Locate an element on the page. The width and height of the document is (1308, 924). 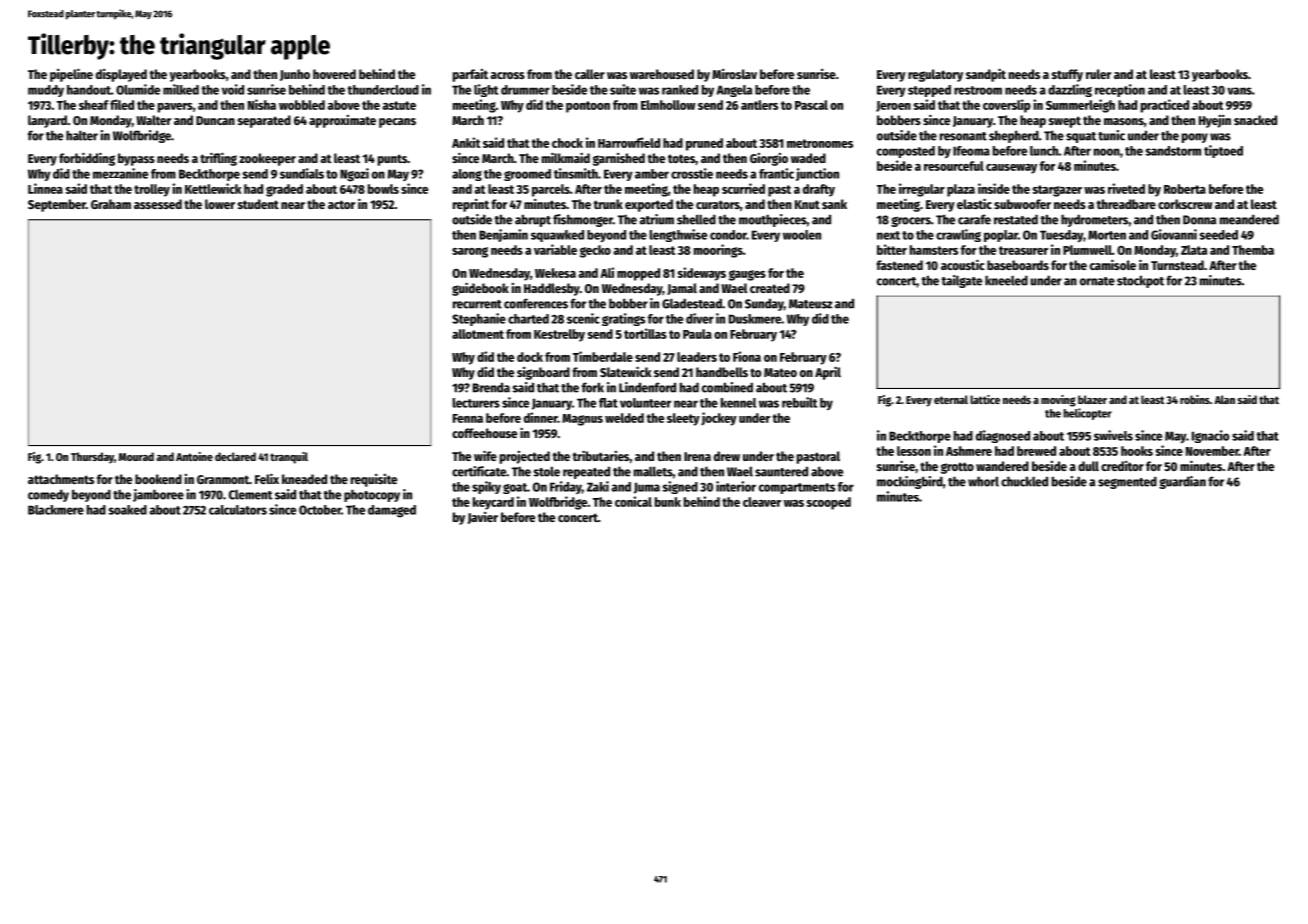
lower is located at coordinates (220, 204).
